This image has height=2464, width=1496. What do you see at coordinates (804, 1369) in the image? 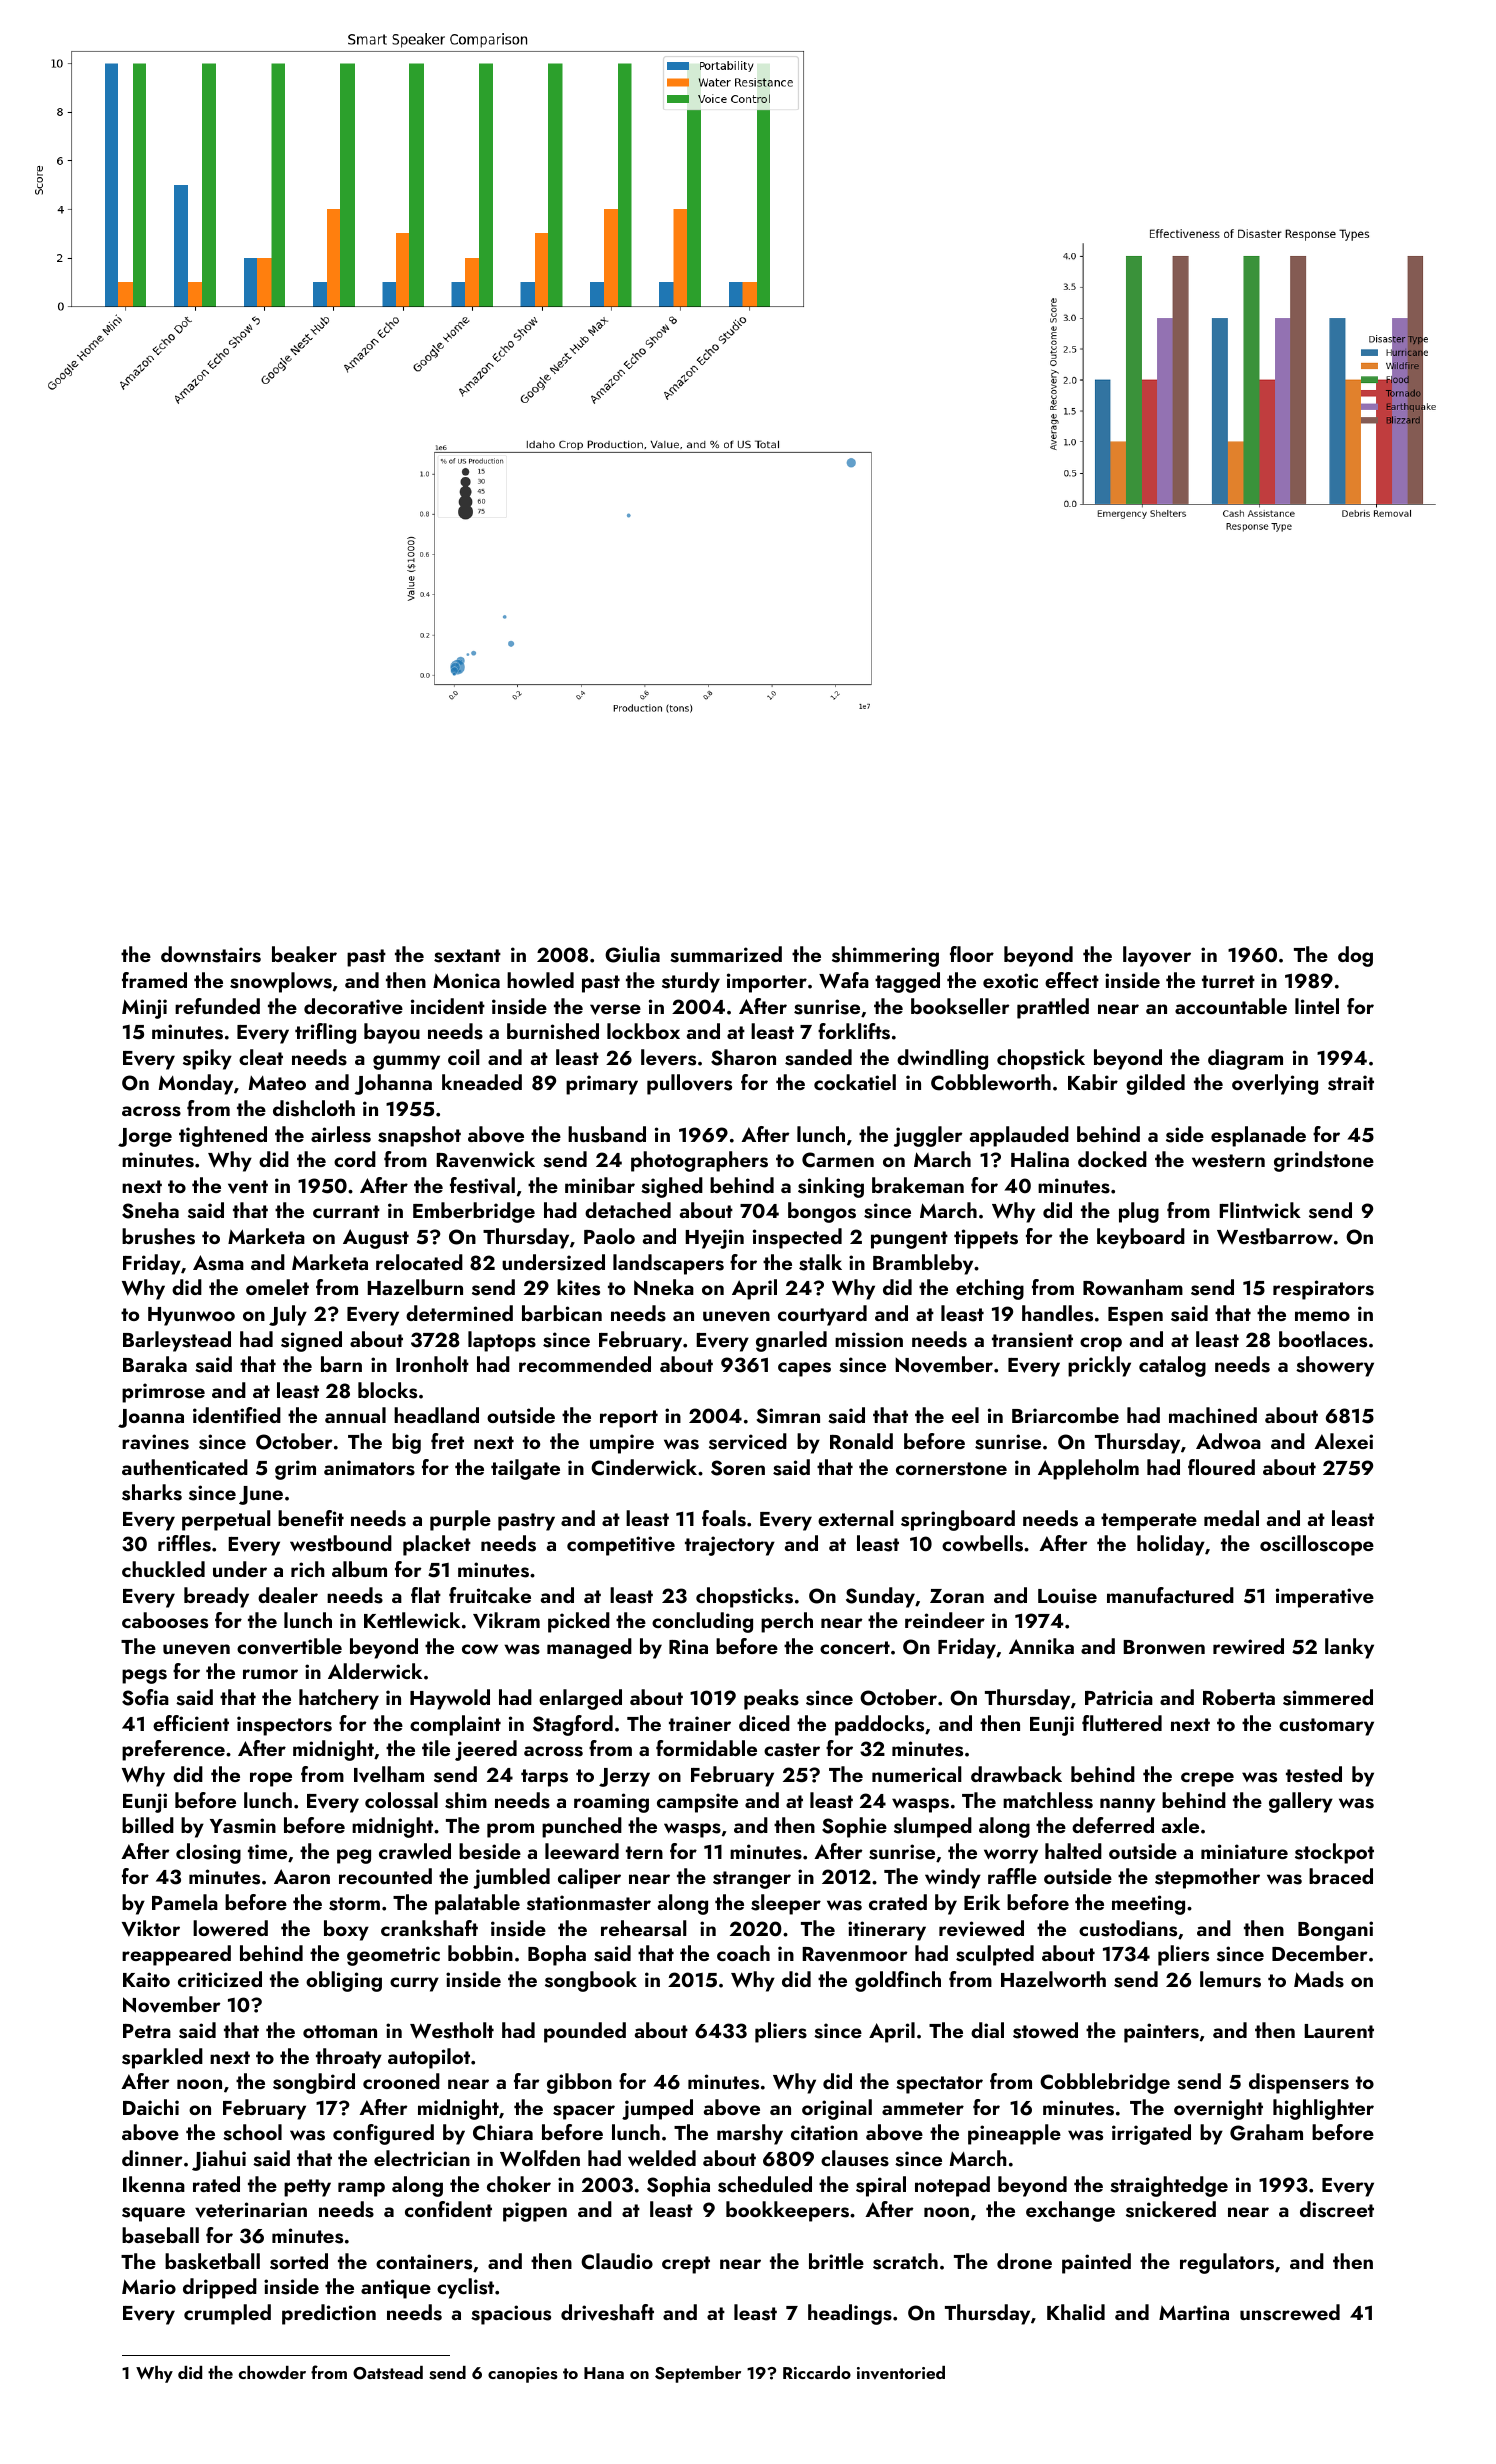
I see `capes` at bounding box center [804, 1369].
